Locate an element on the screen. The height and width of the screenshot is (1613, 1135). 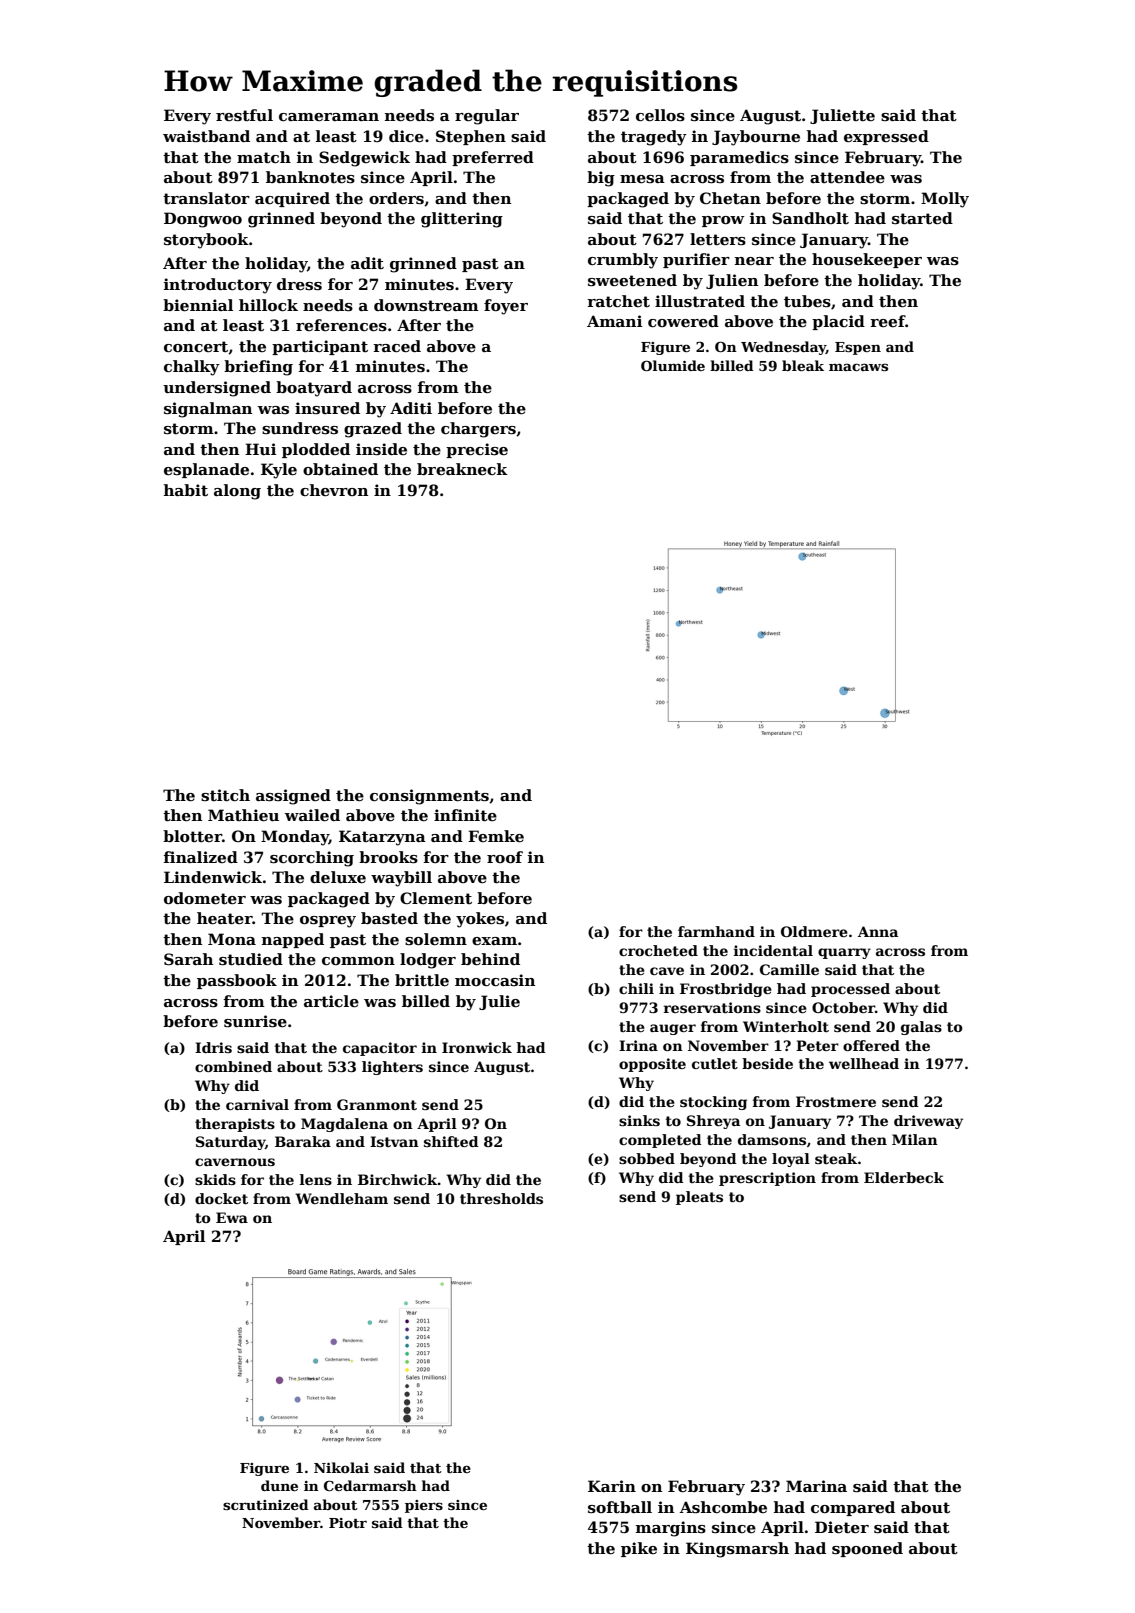
dune is located at coordinates (279, 1485).
